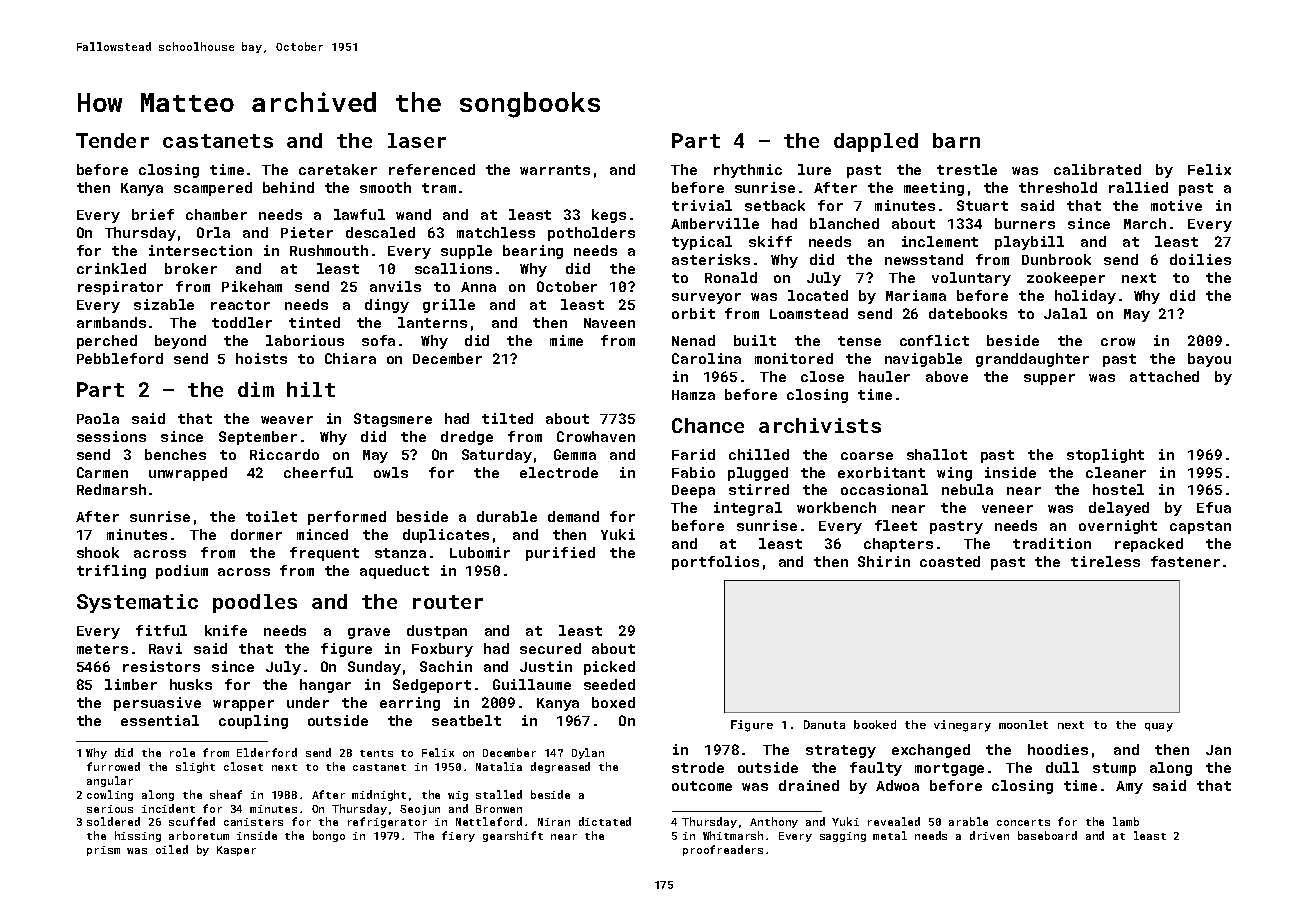 The image size is (1308, 924). What do you see at coordinates (818, 295) in the document?
I see `located` at bounding box center [818, 295].
